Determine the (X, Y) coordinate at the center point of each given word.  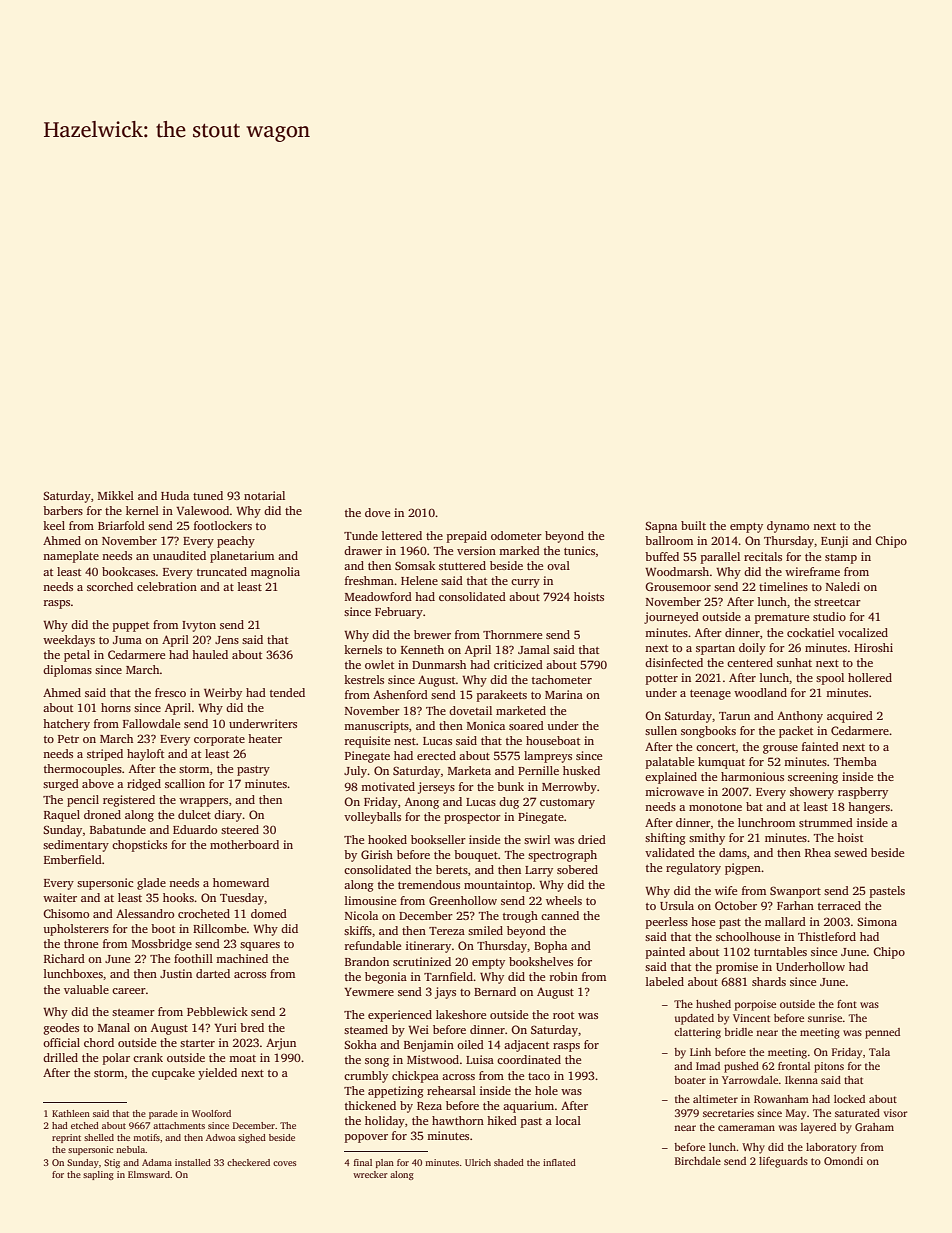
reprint (66, 1138)
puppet (131, 627)
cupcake (173, 1074)
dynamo (788, 527)
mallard (785, 921)
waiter (60, 897)
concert (716, 747)
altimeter (715, 1099)
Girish (377, 854)
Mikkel (116, 495)
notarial (264, 495)
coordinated (529, 1059)
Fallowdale (151, 723)
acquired (850, 717)
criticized (518, 664)
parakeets (502, 696)
